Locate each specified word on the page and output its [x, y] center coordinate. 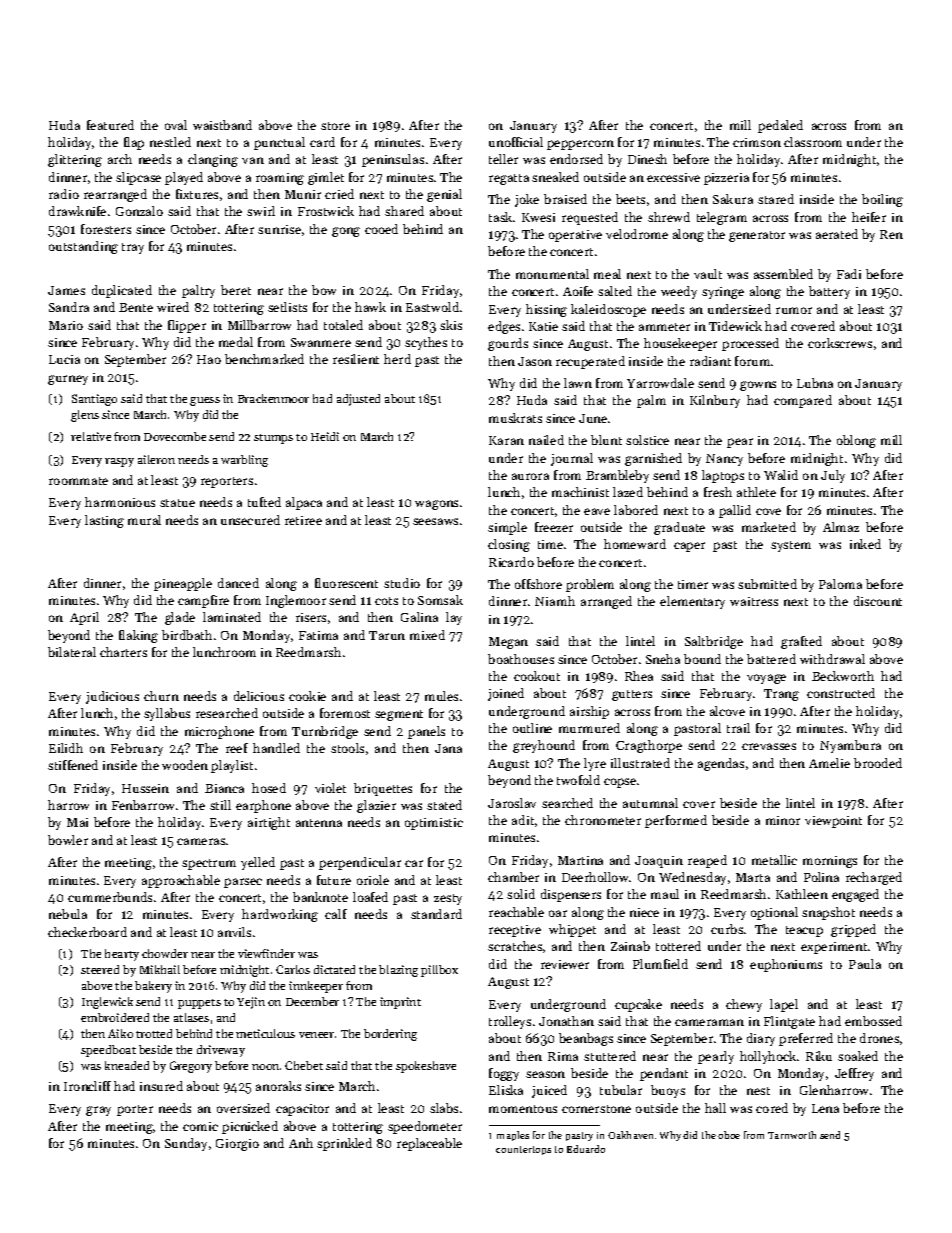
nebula [68, 914]
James [66, 290]
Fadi [849, 274]
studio [402, 583]
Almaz [841, 527]
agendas [721, 764]
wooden [185, 765]
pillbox [439, 971]
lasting [104, 521]
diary [761, 1039]
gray [98, 1111]
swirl [261, 211]
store [335, 126]
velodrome [637, 234]
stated [444, 805]
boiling [882, 200]
